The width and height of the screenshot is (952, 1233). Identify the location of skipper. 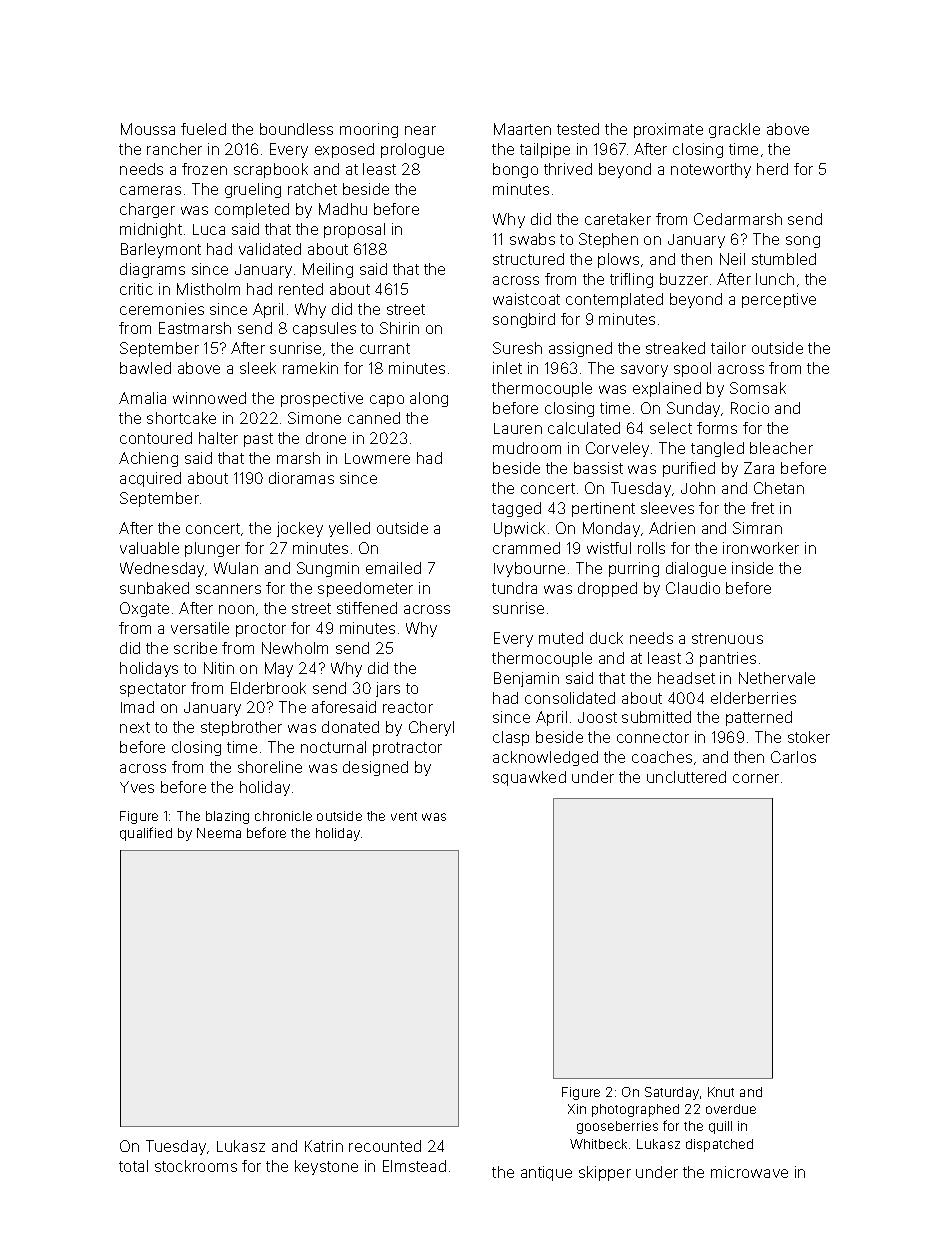
(605, 1173).
